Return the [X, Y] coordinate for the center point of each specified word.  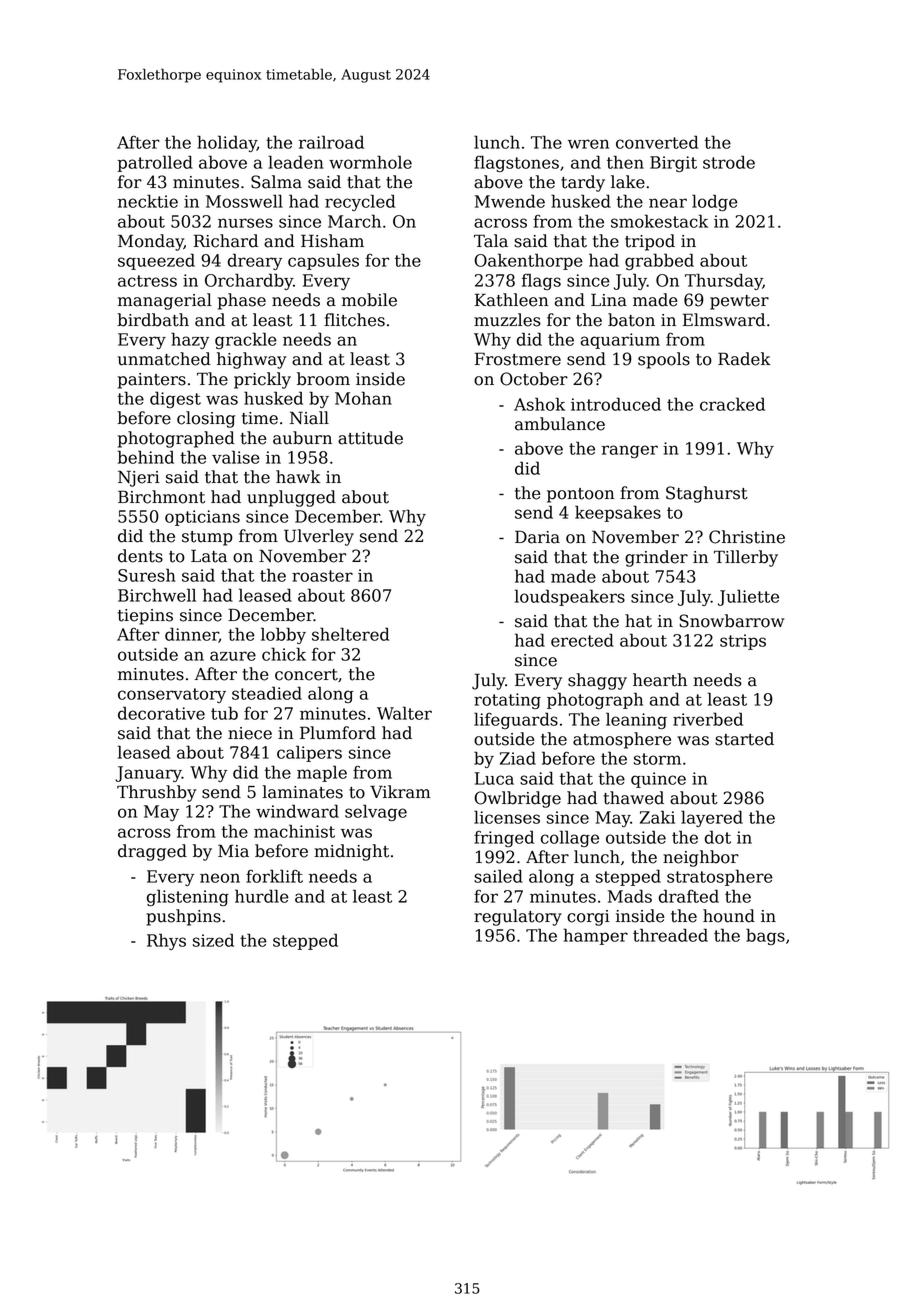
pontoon [581, 495]
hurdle [262, 896]
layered [712, 818]
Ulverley [319, 537]
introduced [616, 404]
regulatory [518, 917]
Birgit [673, 164]
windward [297, 811]
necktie [148, 201]
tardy [583, 183]
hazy [190, 340]
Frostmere [518, 359]
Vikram [400, 792]
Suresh [147, 575]
